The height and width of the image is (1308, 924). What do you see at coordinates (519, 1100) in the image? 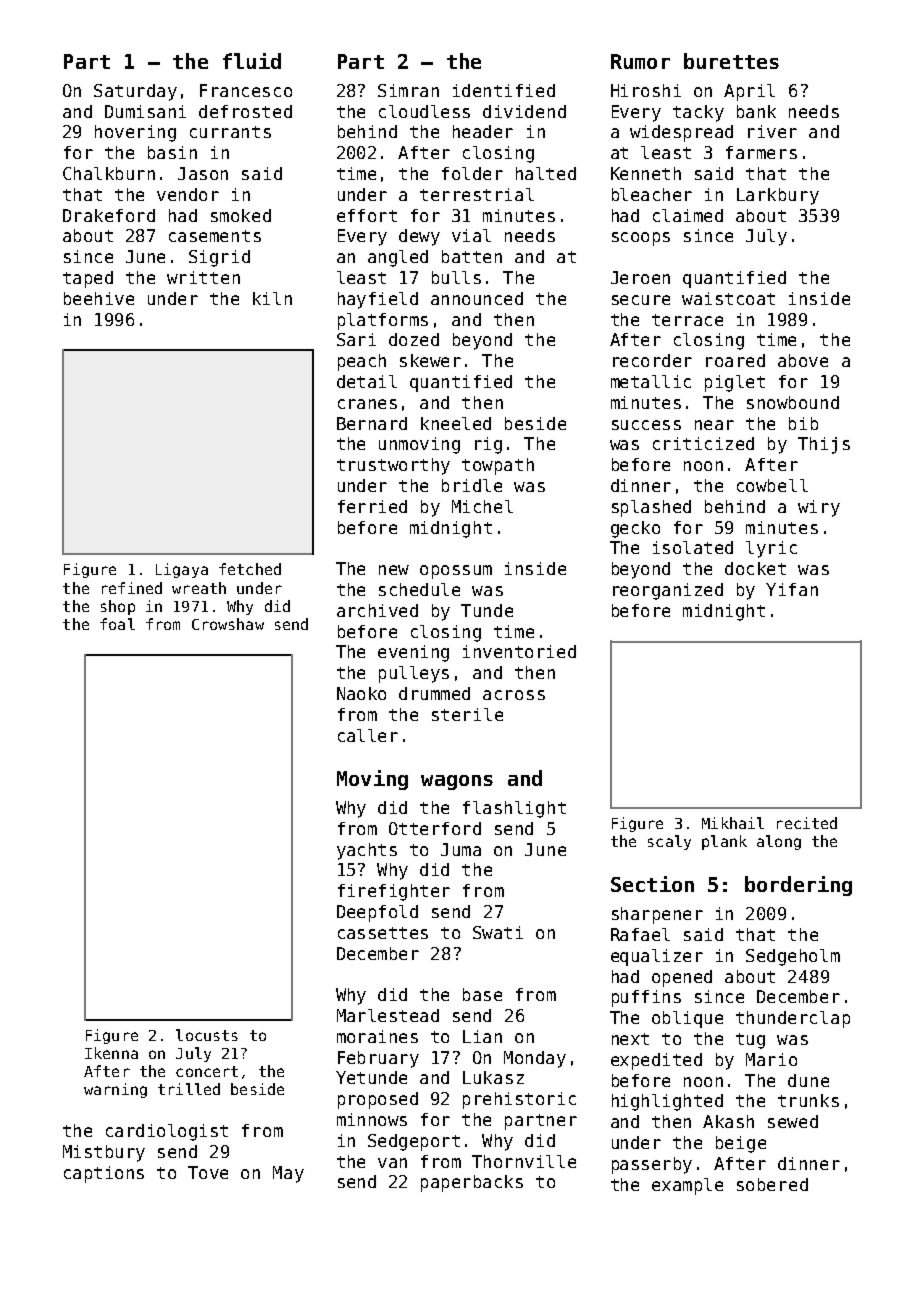
I see `prehistoric` at bounding box center [519, 1100].
